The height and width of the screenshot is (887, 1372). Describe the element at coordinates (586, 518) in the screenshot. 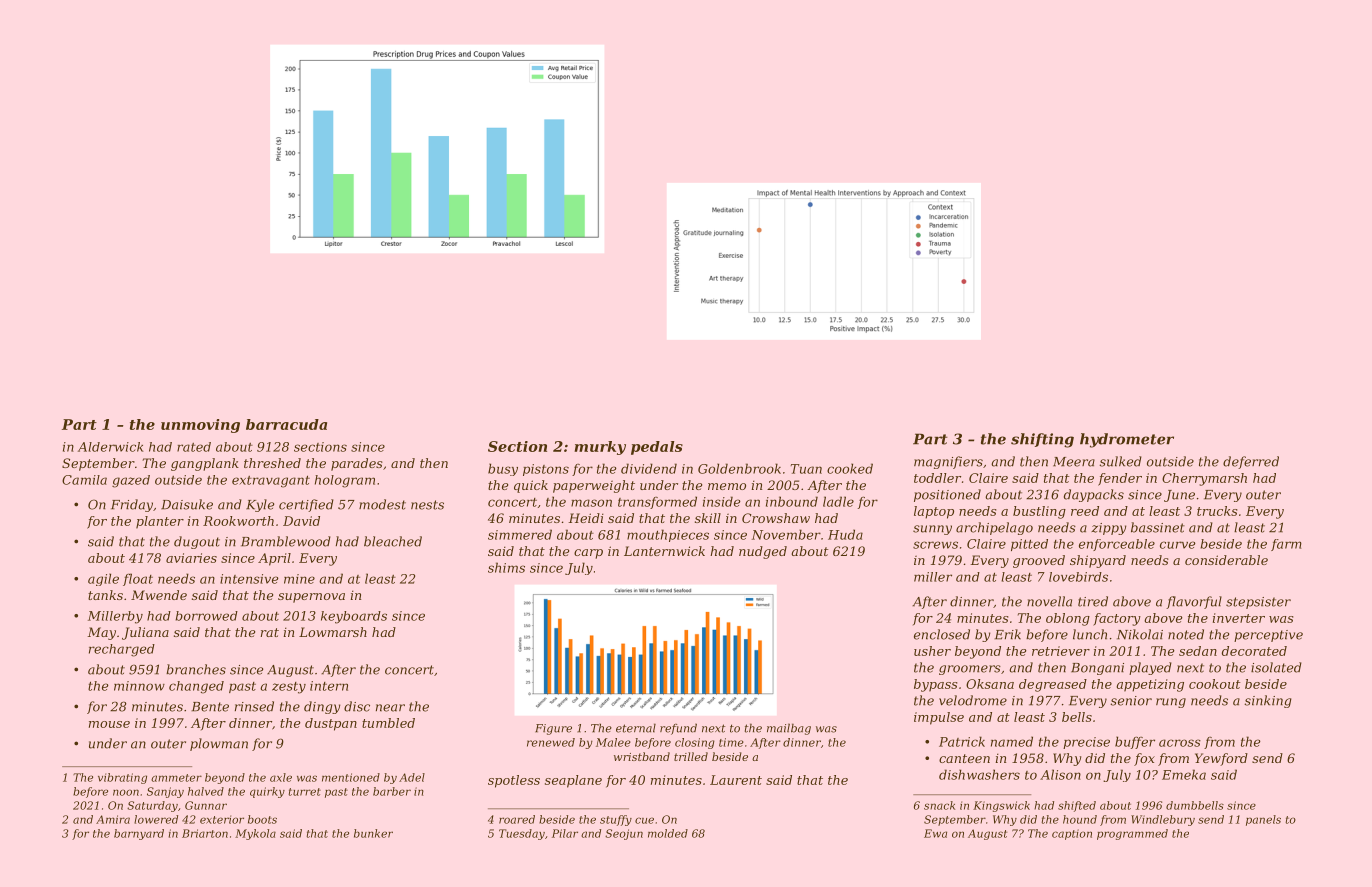

I see `Heidi` at that location.
